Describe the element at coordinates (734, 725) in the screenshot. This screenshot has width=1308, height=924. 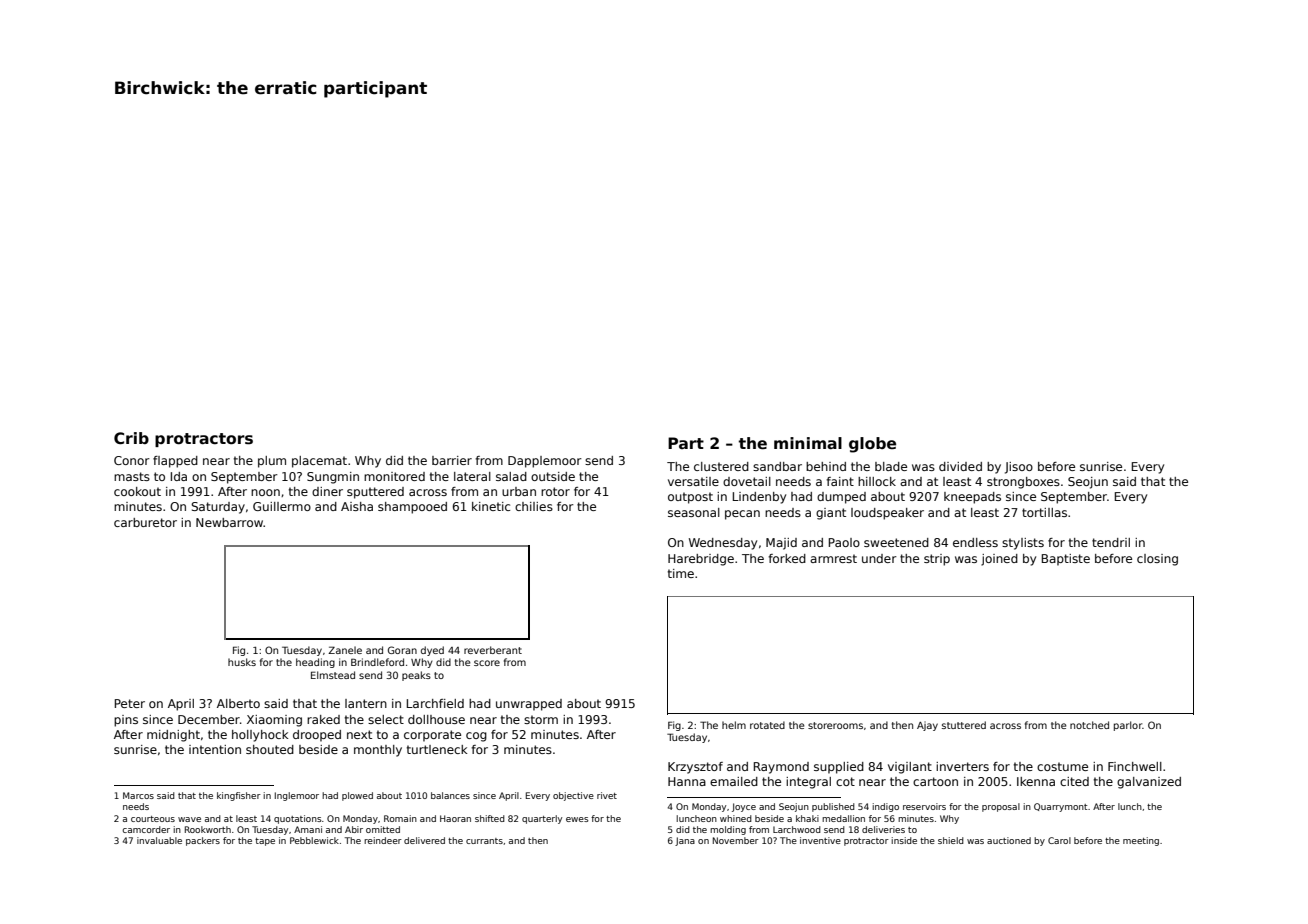
I see `helm` at that location.
